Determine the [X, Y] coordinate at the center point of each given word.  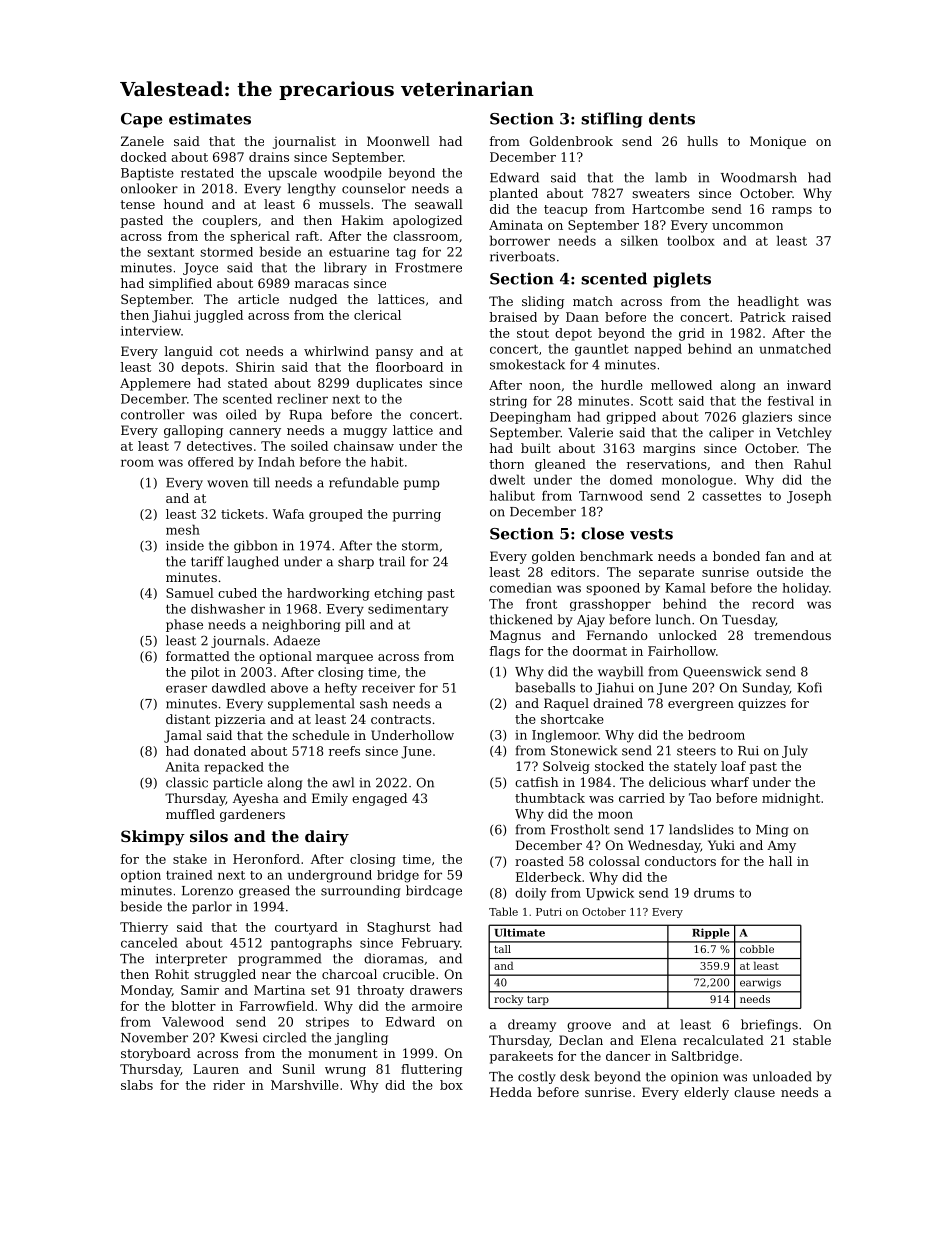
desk [575, 1076]
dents [672, 118]
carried [642, 798]
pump [421, 485]
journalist [304, 142]
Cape [141, 120]
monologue [697, 481]
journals [238, 641]
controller [153, 414]
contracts [401, 719]
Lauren [216, 1069]
